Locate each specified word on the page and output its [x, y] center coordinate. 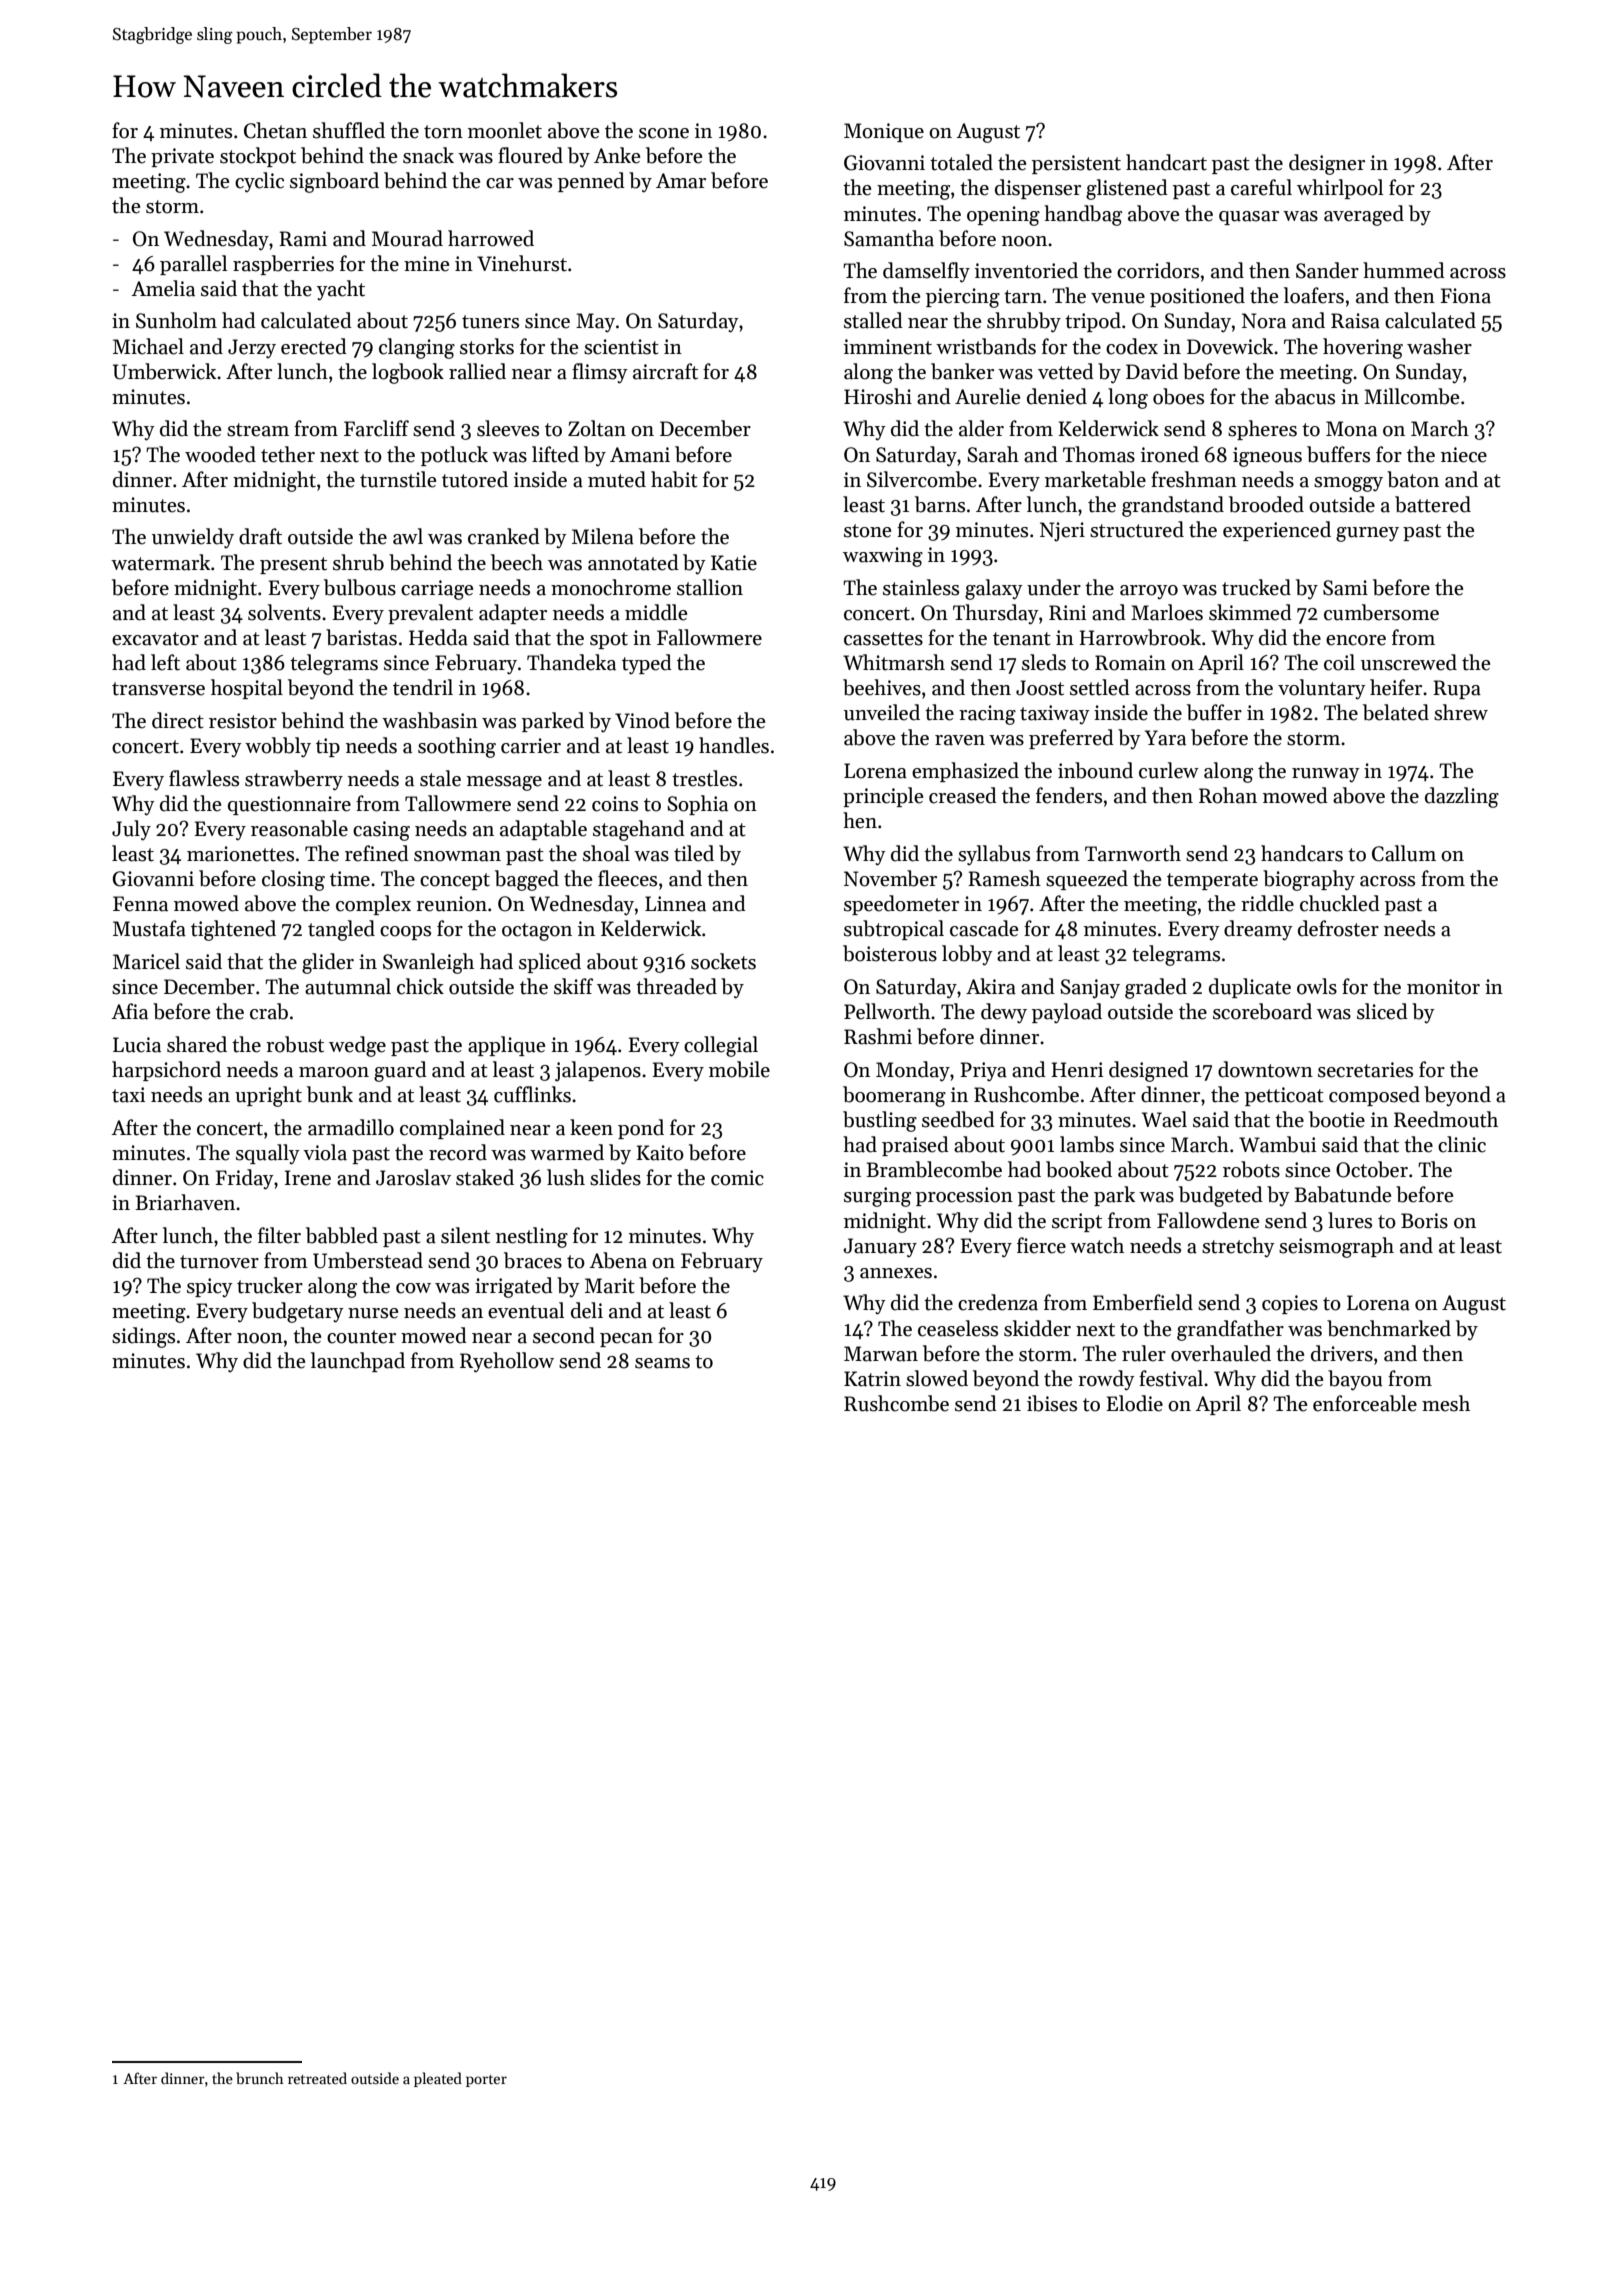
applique [506, 1046]
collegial [721, 1046]
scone [664, 133]
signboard [334, 182]
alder [981, 428]
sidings [143, 1337]
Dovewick [1230, 346]
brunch [260, 2078]
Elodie [1134, 1403]
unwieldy [193, 538]
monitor [1443, 987]
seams [662, 1363]
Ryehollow [507, 1362]
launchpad [358, 1362]
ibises [1052, 1403]
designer [1327, 164]
